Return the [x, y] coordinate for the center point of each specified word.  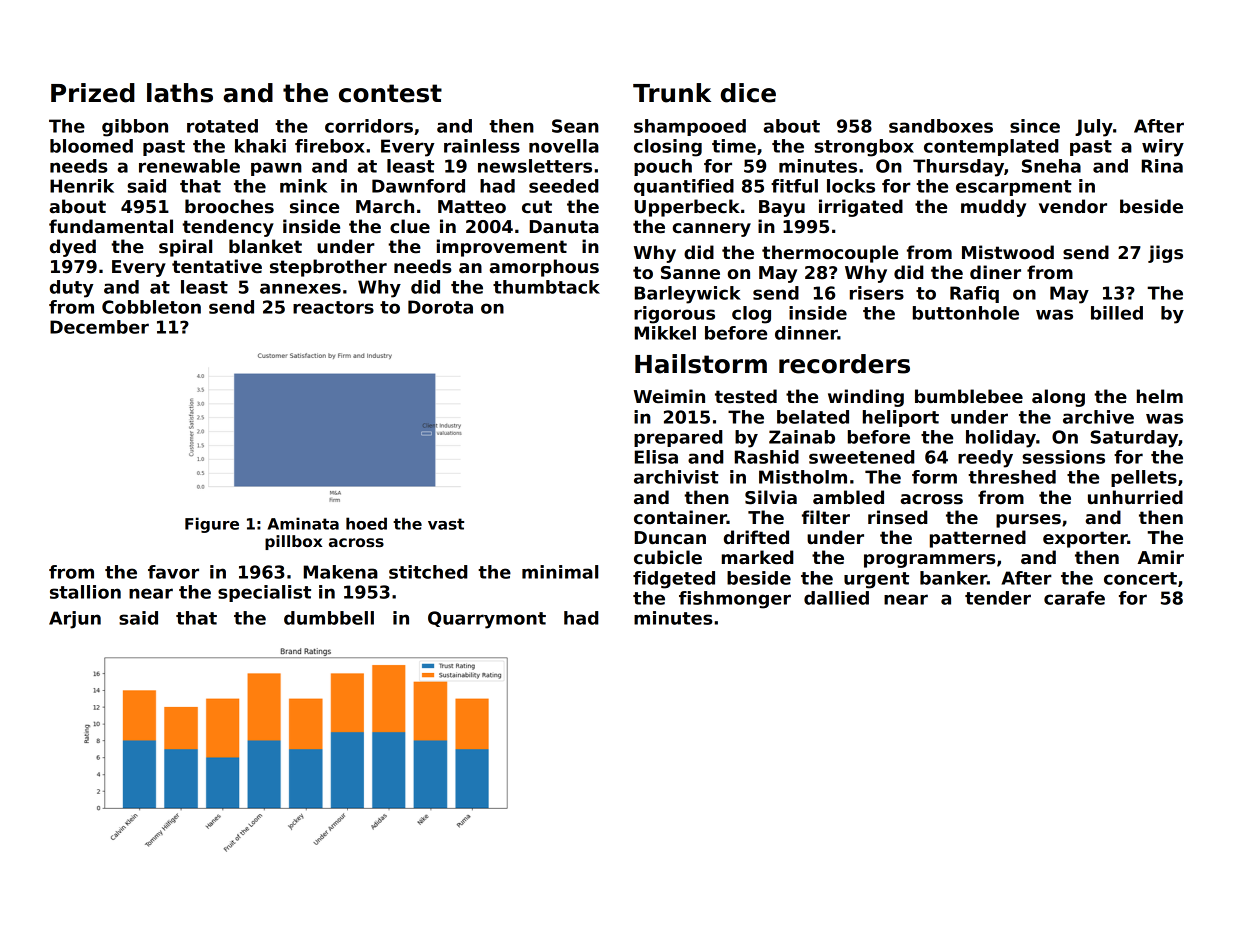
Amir [1160, 557]
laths [180, 93]
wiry [1163, 148]
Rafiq [974, 294]
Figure [212, 525]
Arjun [75, 620]
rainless [482, 146]
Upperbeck [687, 208]
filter [826, 517]
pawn [276, 169]
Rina [1162, 166]
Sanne [690, 273]
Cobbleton [151, 307]
